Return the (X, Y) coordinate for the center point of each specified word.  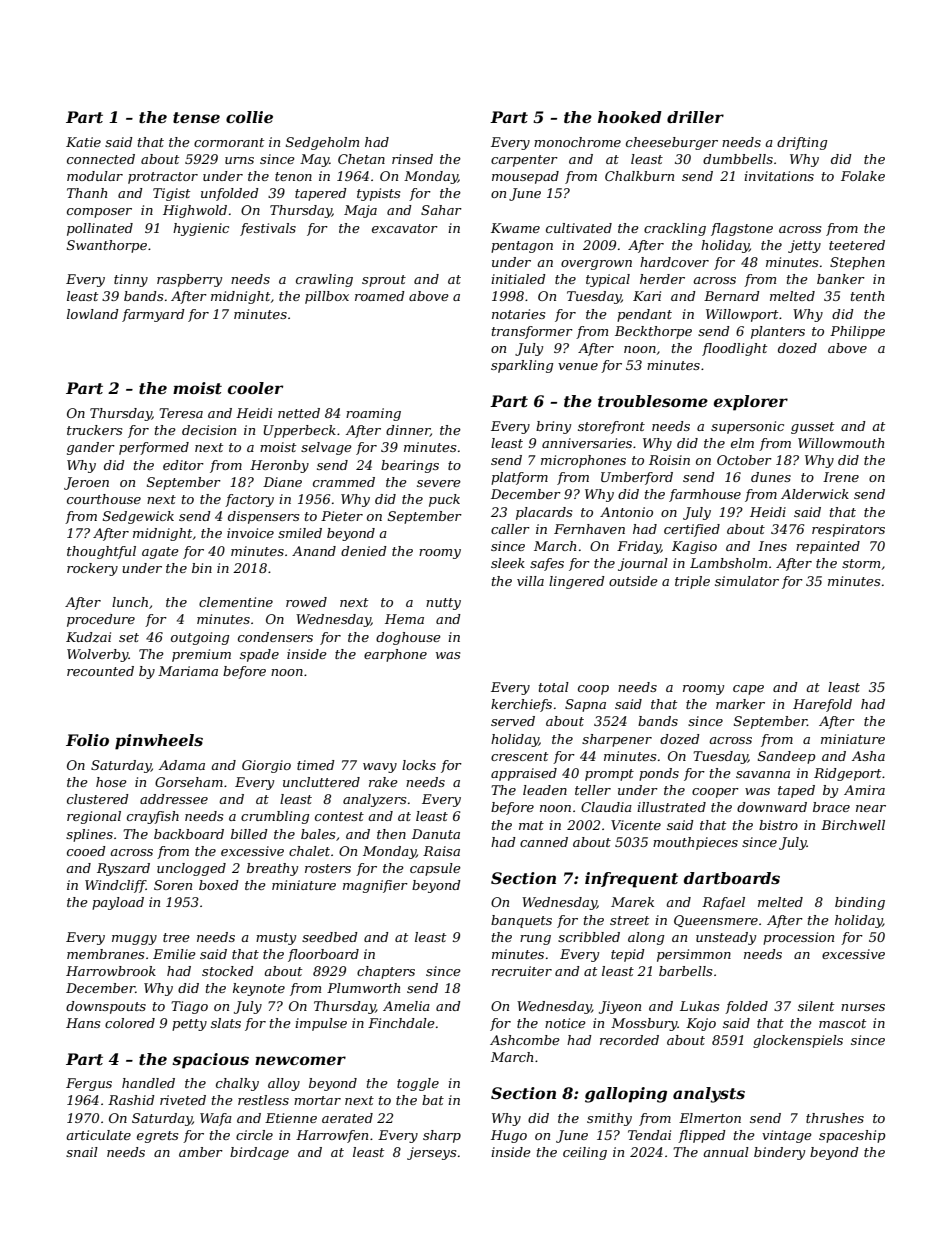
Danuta (436, 834)
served (513, 721)
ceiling (585, 1153)
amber (201, 1152)
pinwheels (159, 742)
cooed (86, 851)
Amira (864, 790)
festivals (268, 229)
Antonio (626, 512)
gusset (812, 428)
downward (772, 807)
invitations (779, 176)
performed (154, 448)
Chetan (361, 159)
